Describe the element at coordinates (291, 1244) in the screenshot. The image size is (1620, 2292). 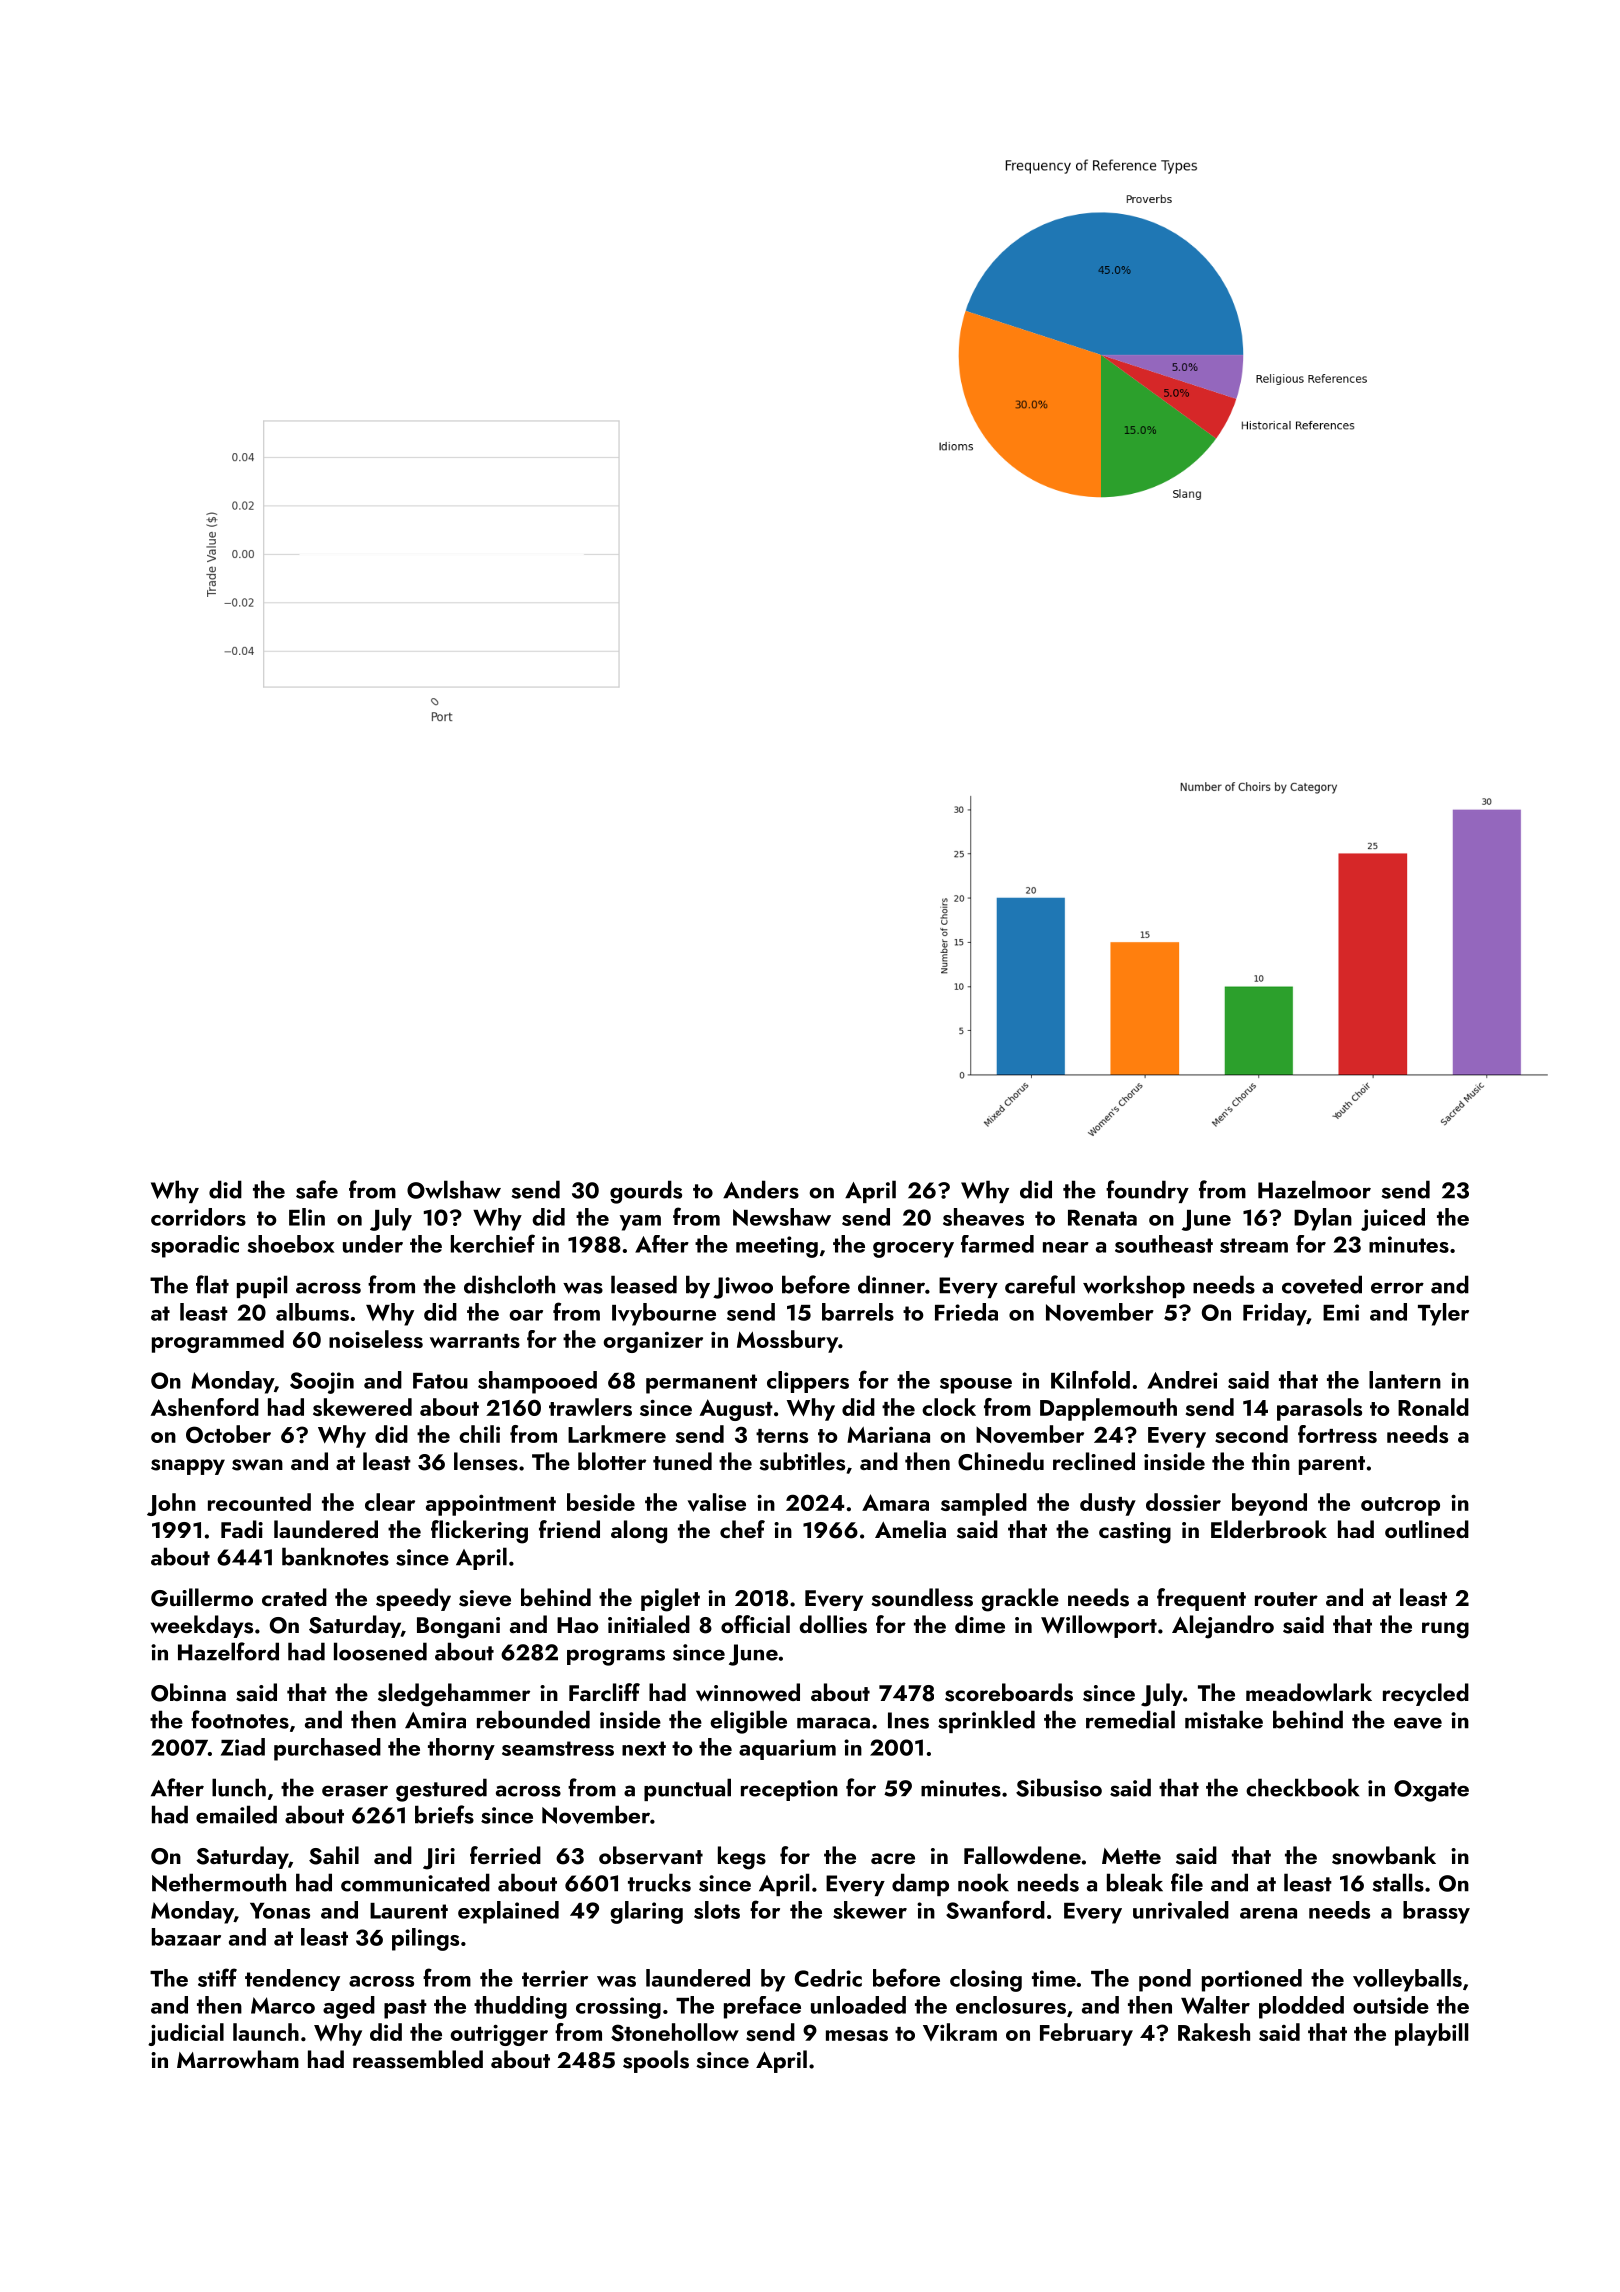
I see `shoebox` at that location.
